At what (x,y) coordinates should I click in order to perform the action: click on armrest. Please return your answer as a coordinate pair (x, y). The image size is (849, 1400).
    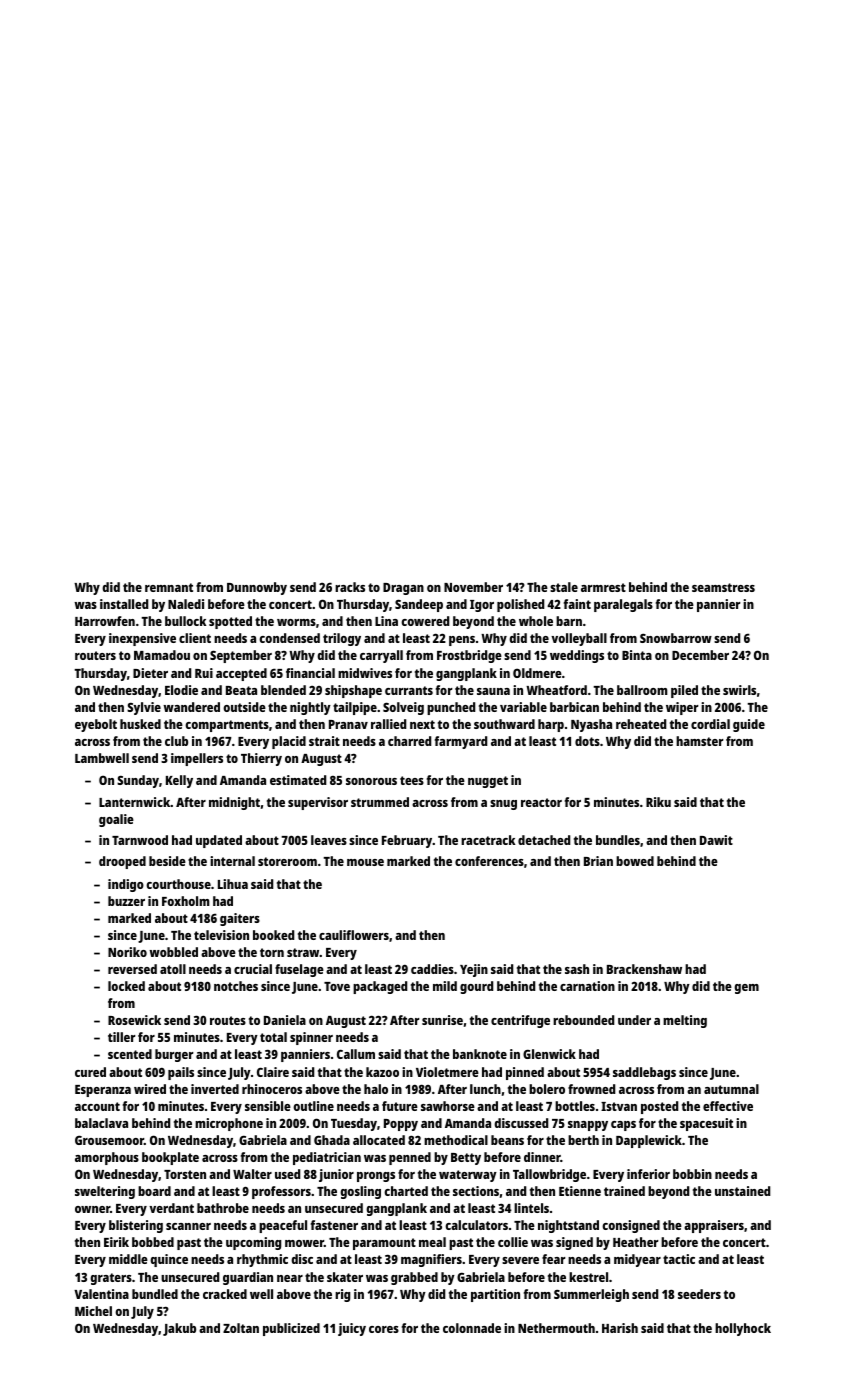
    Looking at the image, I should click on (603, 587).
